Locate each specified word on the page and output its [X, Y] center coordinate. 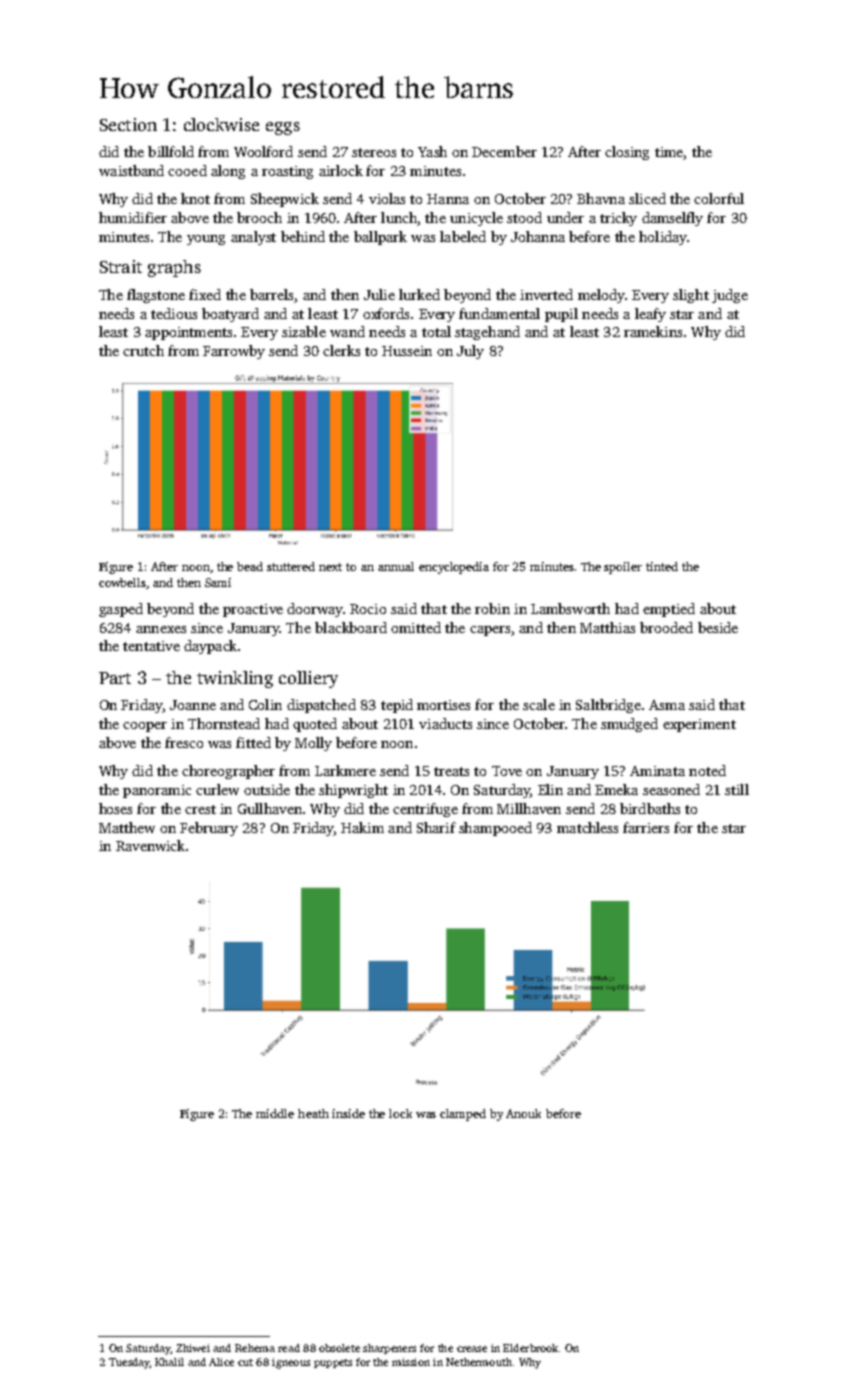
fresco [184, 742]
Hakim [362, 827]
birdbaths [650, 808]
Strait [121, 266]
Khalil [169, 1362]
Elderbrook [530, 1348]
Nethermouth [479, 1362]
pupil [561, 315]
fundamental [499, 313]
